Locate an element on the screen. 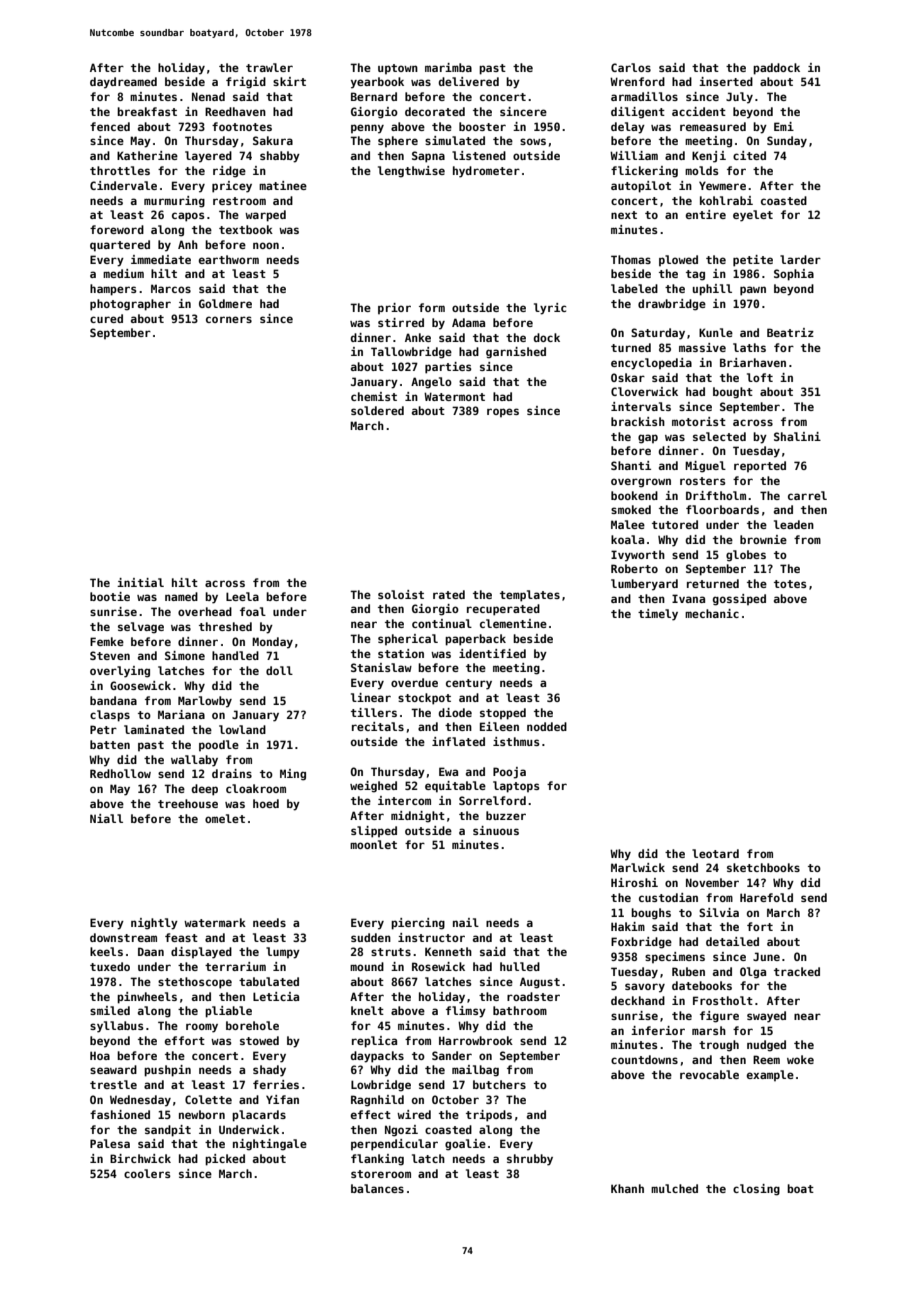 This screenshot has height=1308, width=924. spherical is located at coordinates (408, 639).
